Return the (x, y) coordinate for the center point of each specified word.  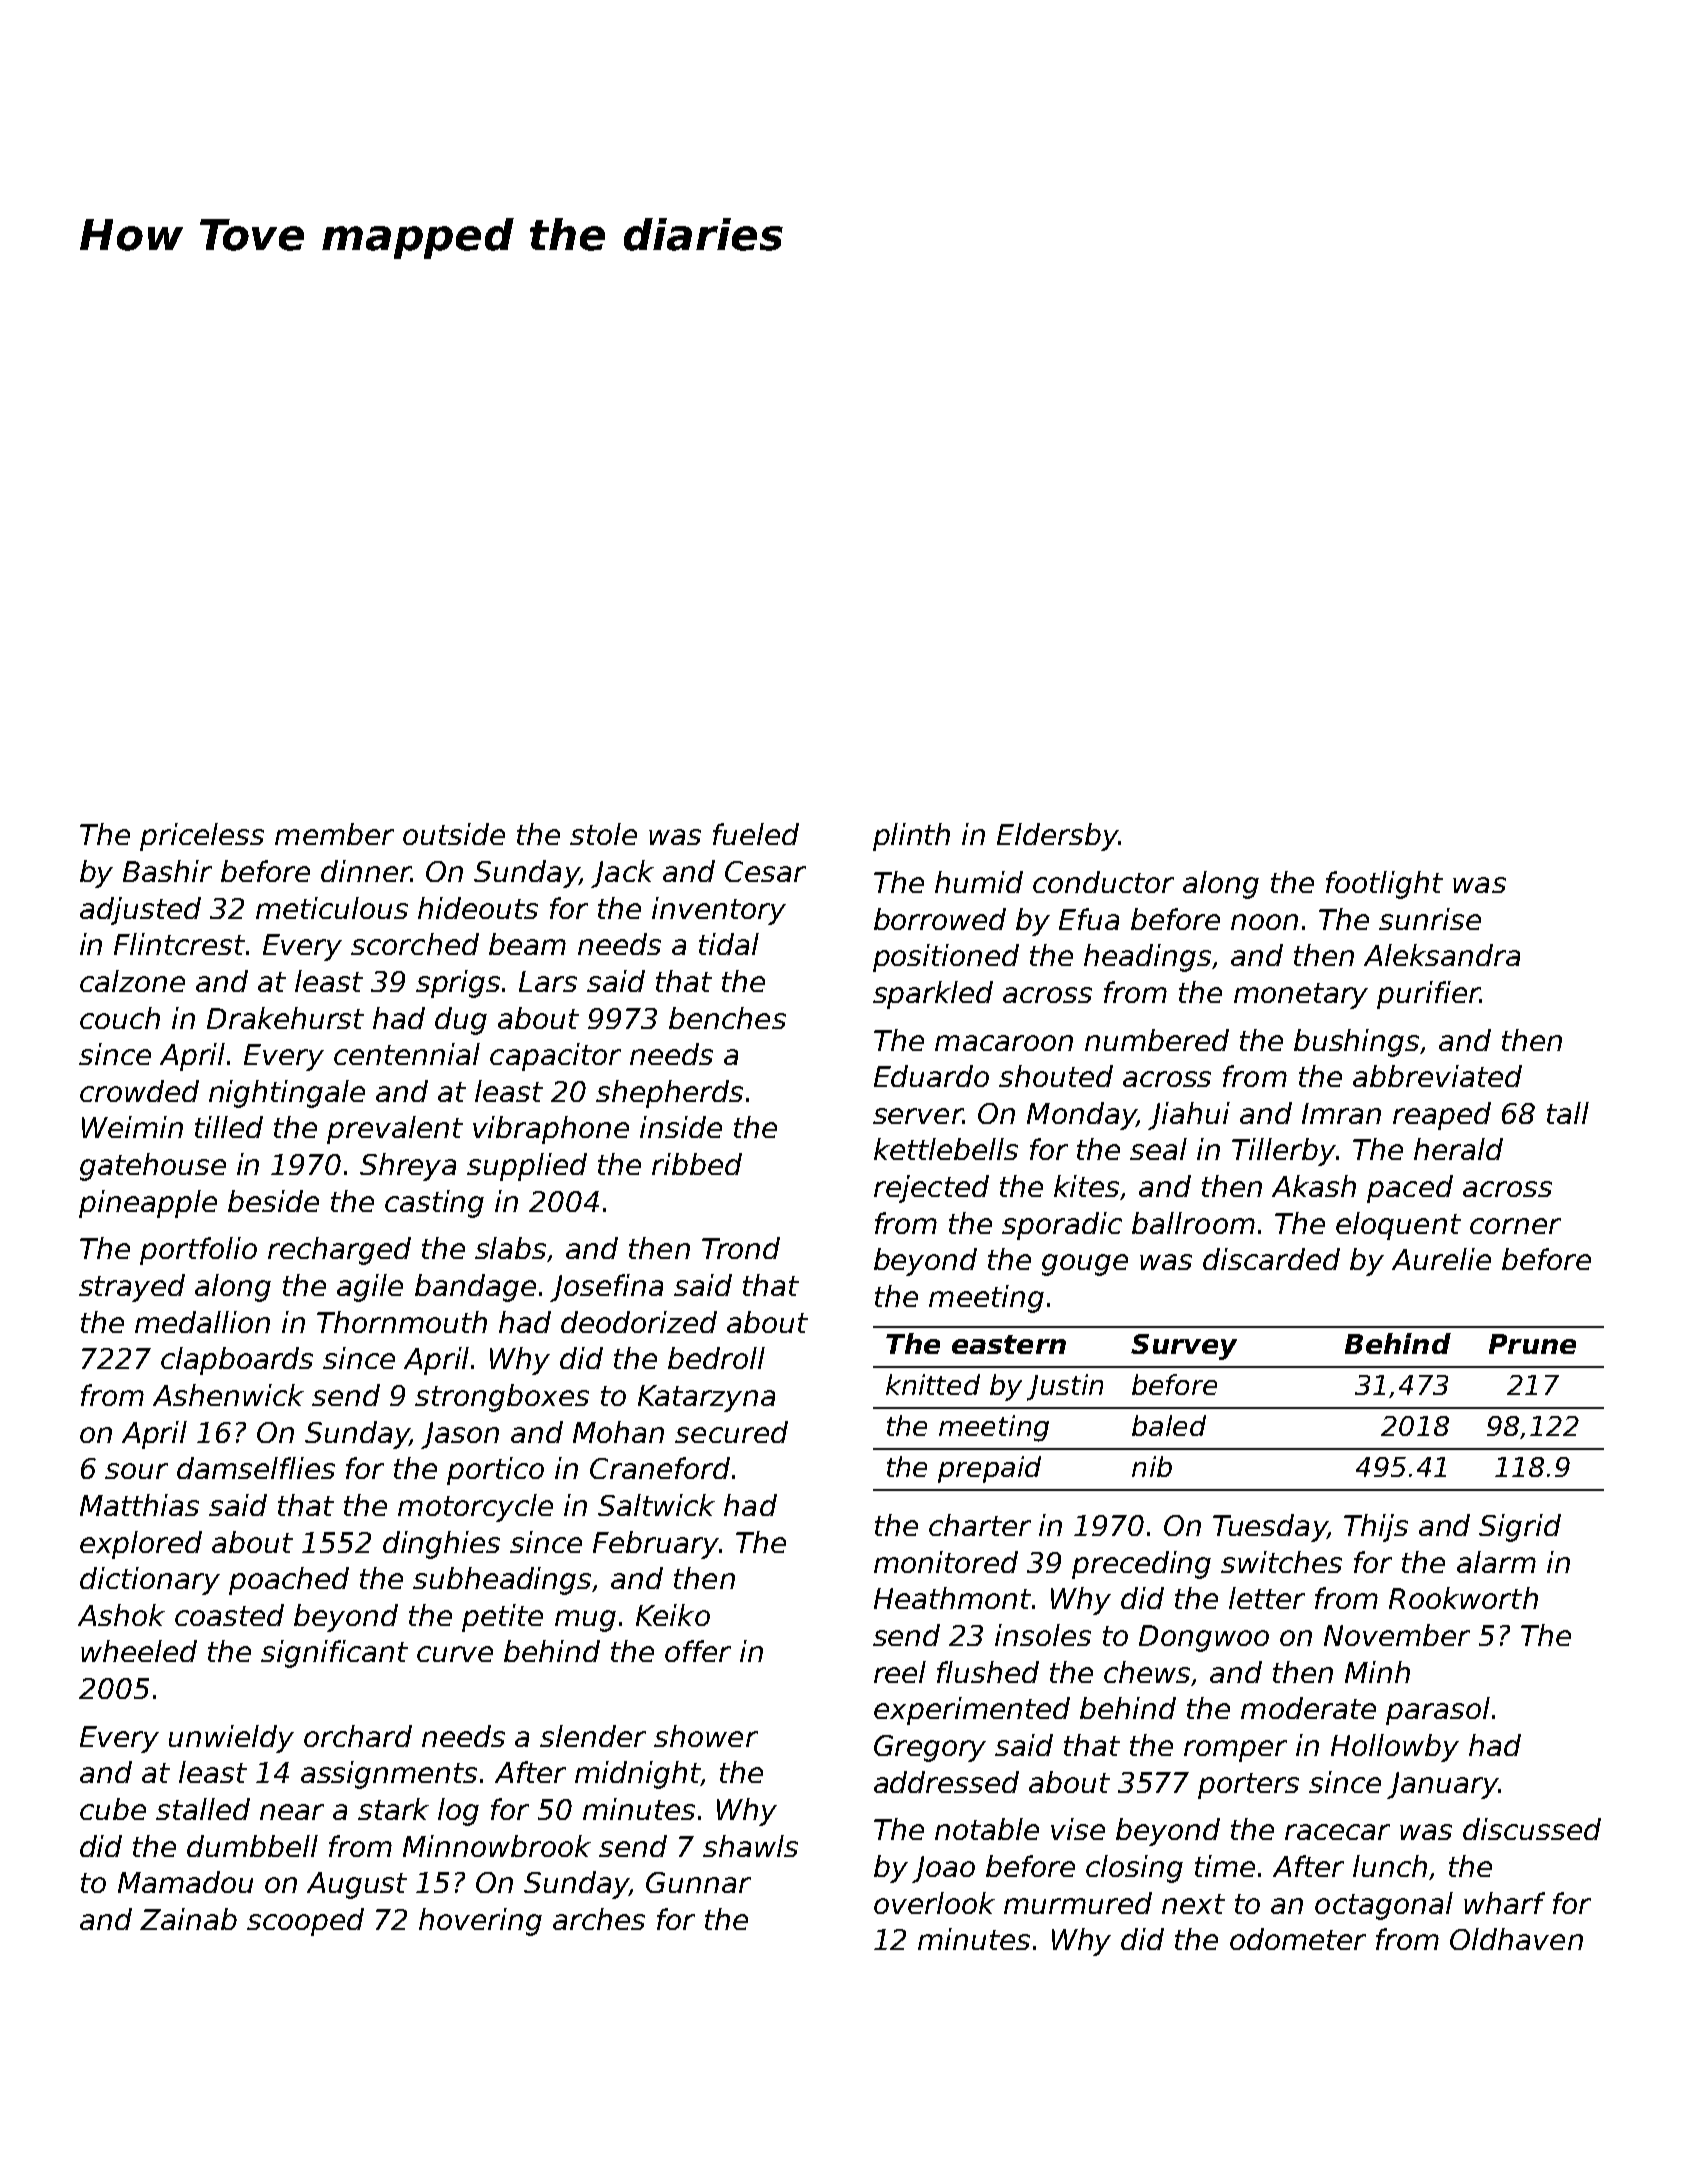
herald (1458, 1149)
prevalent (395, 1130)
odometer (1298, 1939)
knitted (933, 1384)
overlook (934, 1903)
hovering (480, 1922)
